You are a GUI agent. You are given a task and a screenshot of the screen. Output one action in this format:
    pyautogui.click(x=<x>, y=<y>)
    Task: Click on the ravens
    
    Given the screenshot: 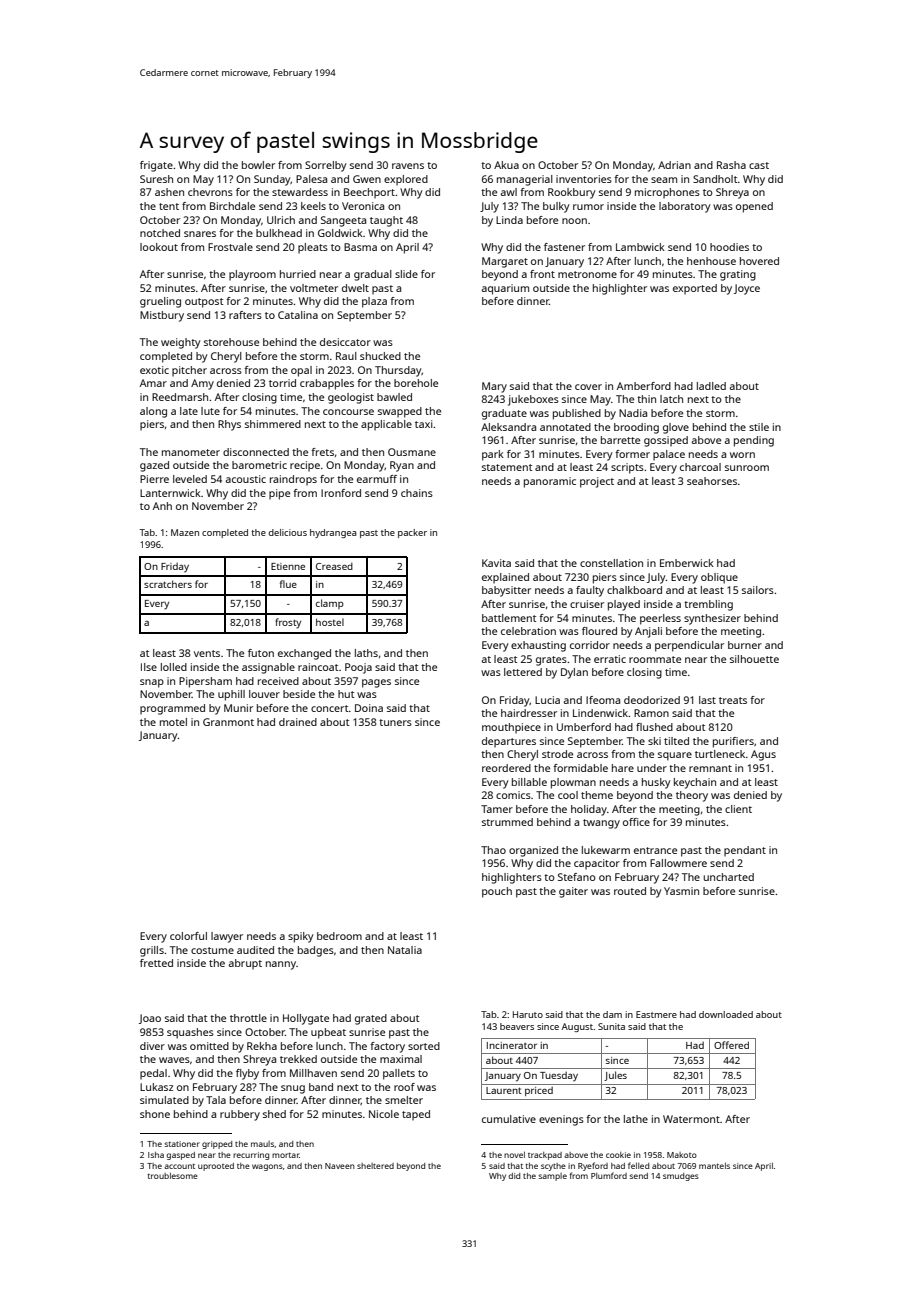 What is the action you would take?
    pyautogui.click(x=408, y=166)
